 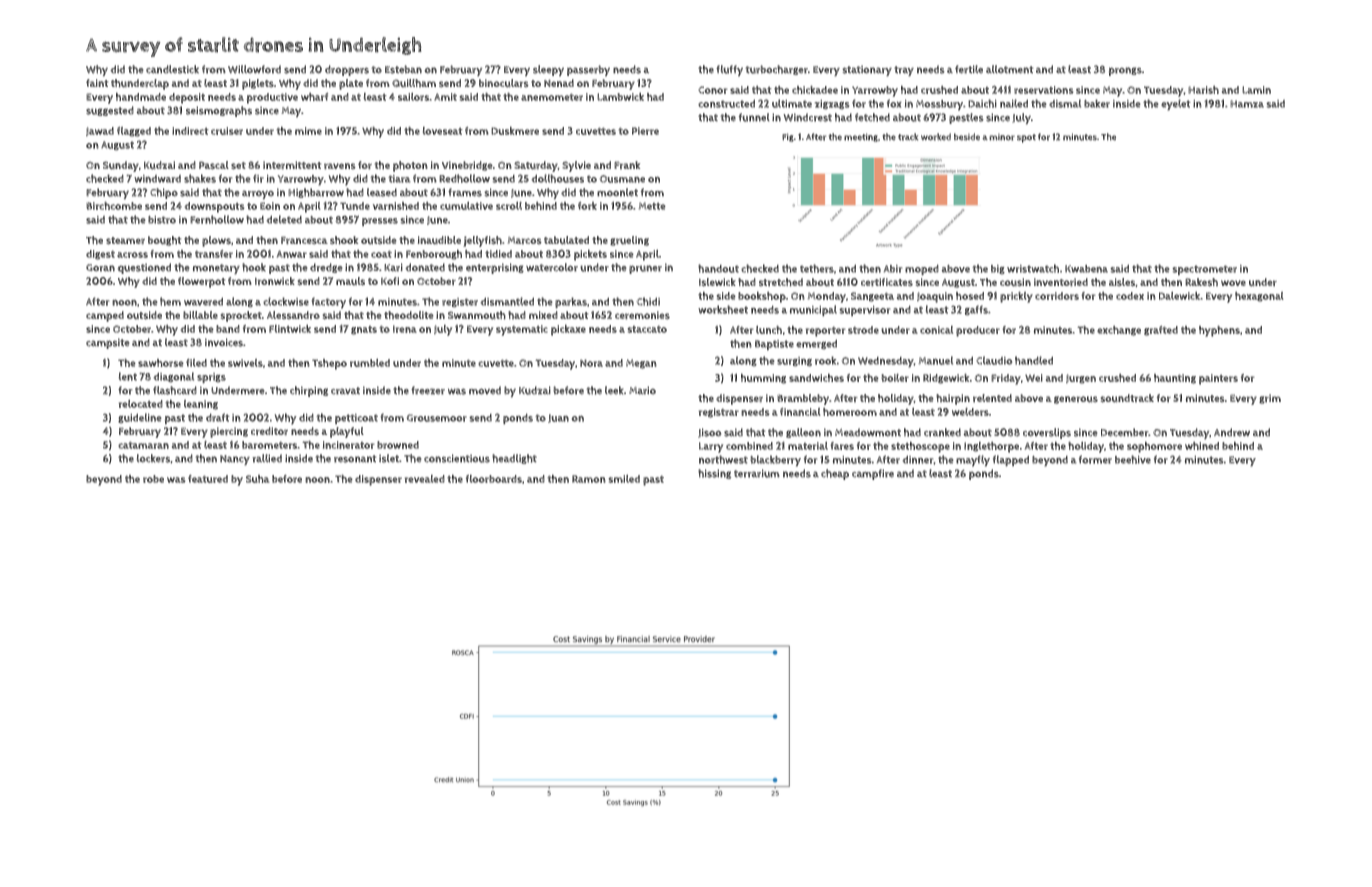 What do you see at coordinates (969, 69) in the screenshot?
I see `fertile` at bounding box center [969, 69].
